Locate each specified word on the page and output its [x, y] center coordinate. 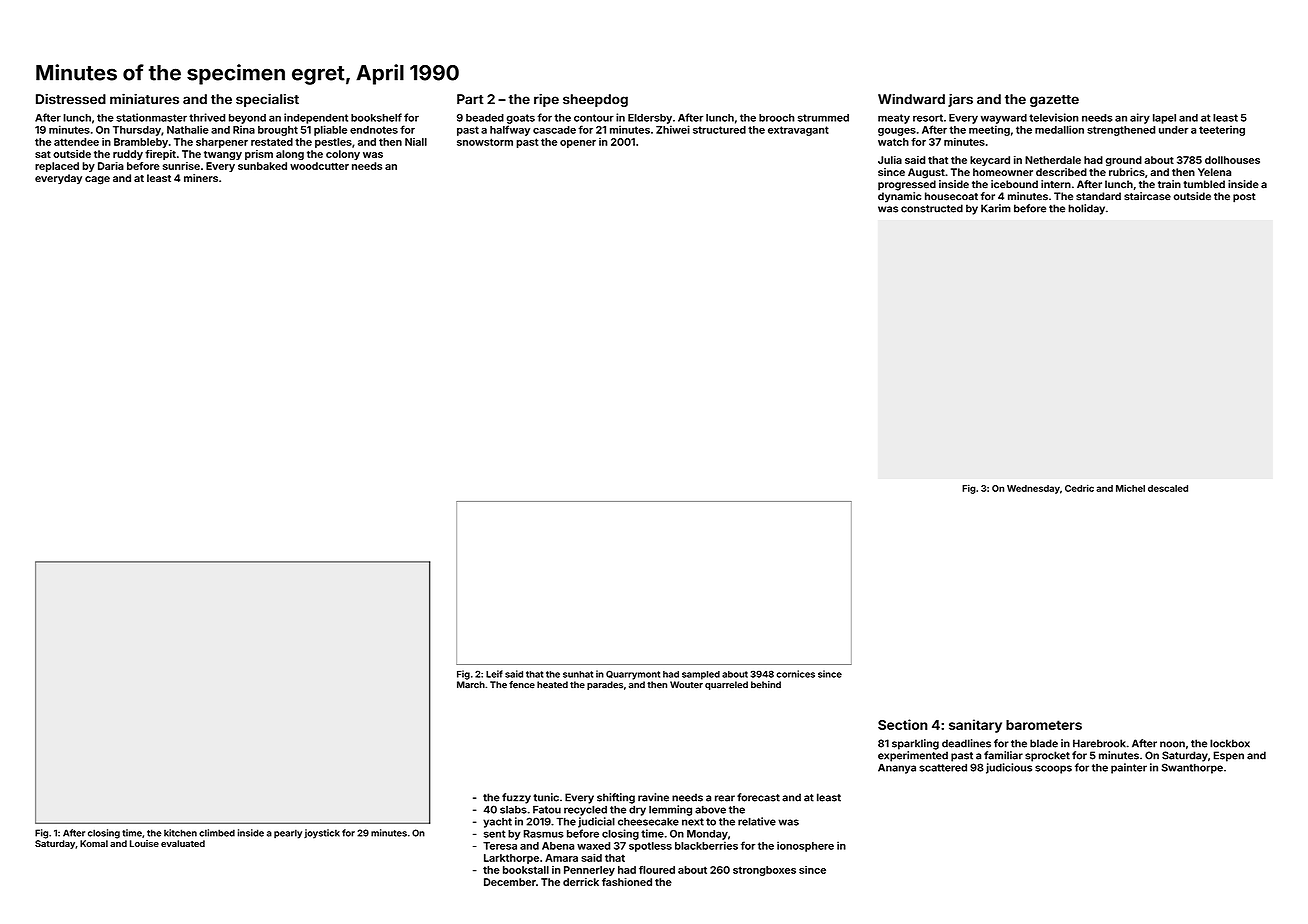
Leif [494, 674]
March [471, 685]
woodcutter [319, 166]
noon [1172, 744]
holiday [1086, 209]
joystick [322, 834]
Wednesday [1033, 489]
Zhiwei [673, 129]
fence [522, 685]
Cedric [1079, 488]
